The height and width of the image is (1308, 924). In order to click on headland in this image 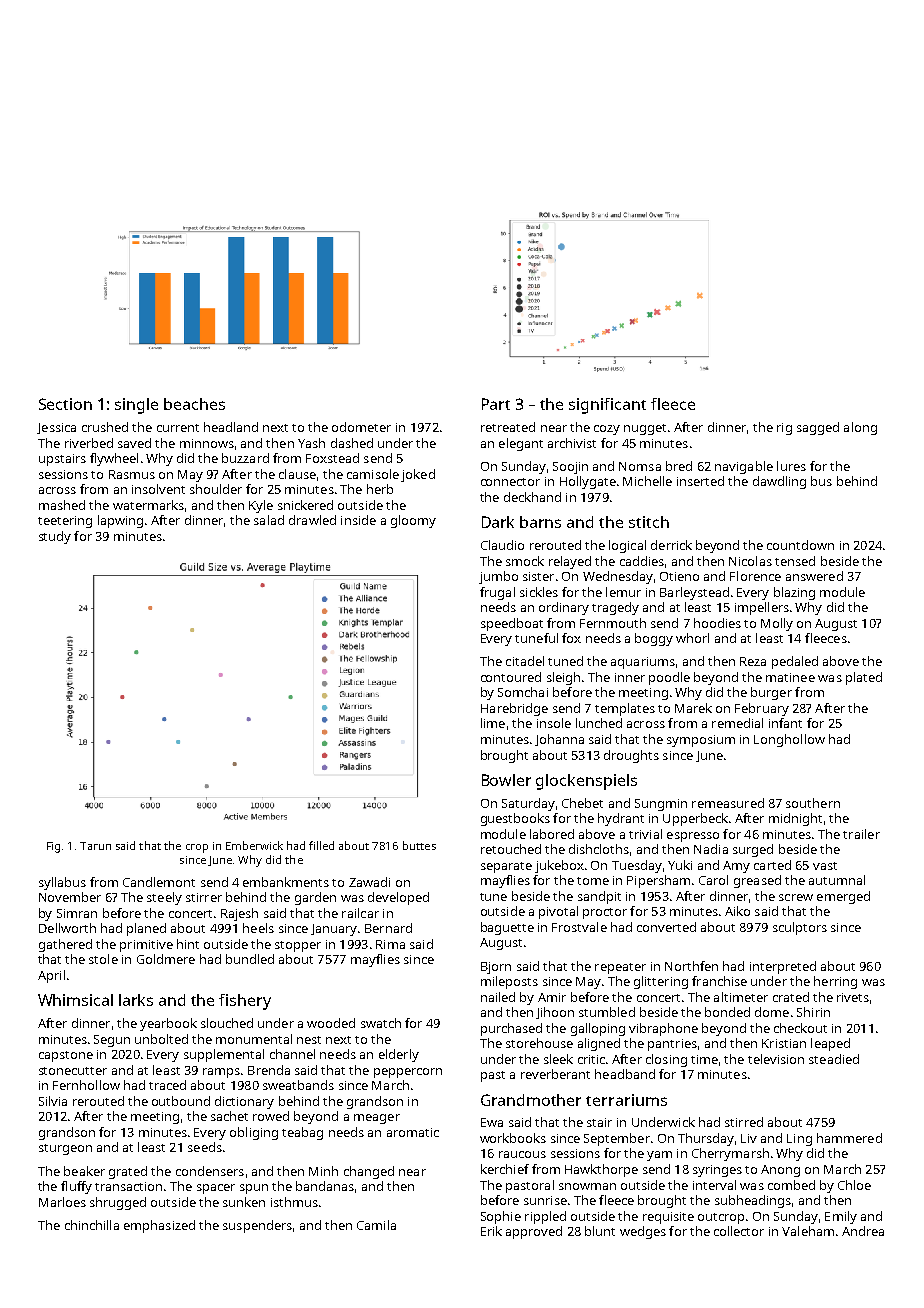, I will do `click(231, 427)`.
